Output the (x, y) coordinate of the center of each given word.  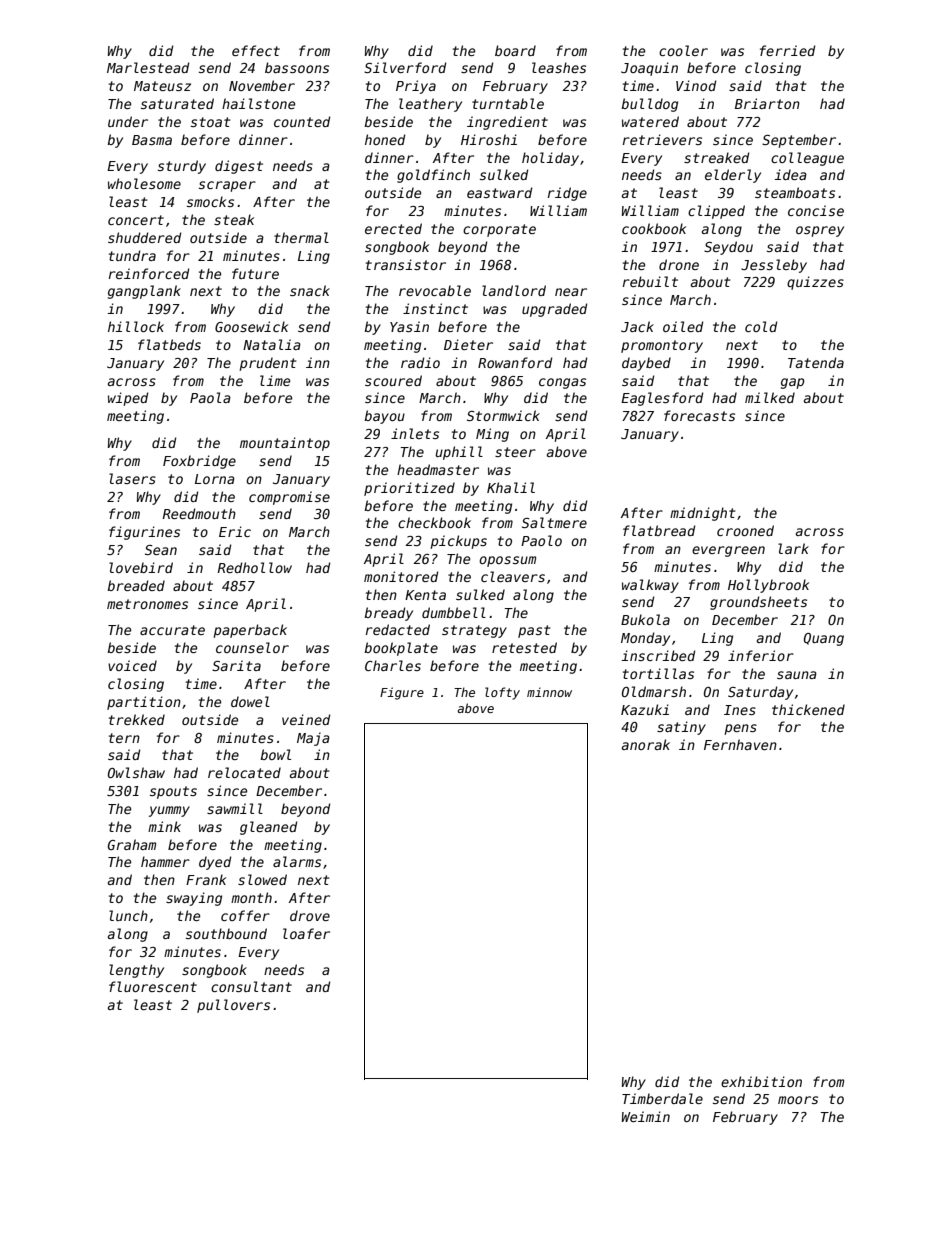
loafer (306, 933)
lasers (132, 478)
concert (136, 220)
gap (792, 383)
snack (310, 290)
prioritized (409, 489)
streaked (716, 157)
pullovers (233, 1006)
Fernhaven (740, 744)
